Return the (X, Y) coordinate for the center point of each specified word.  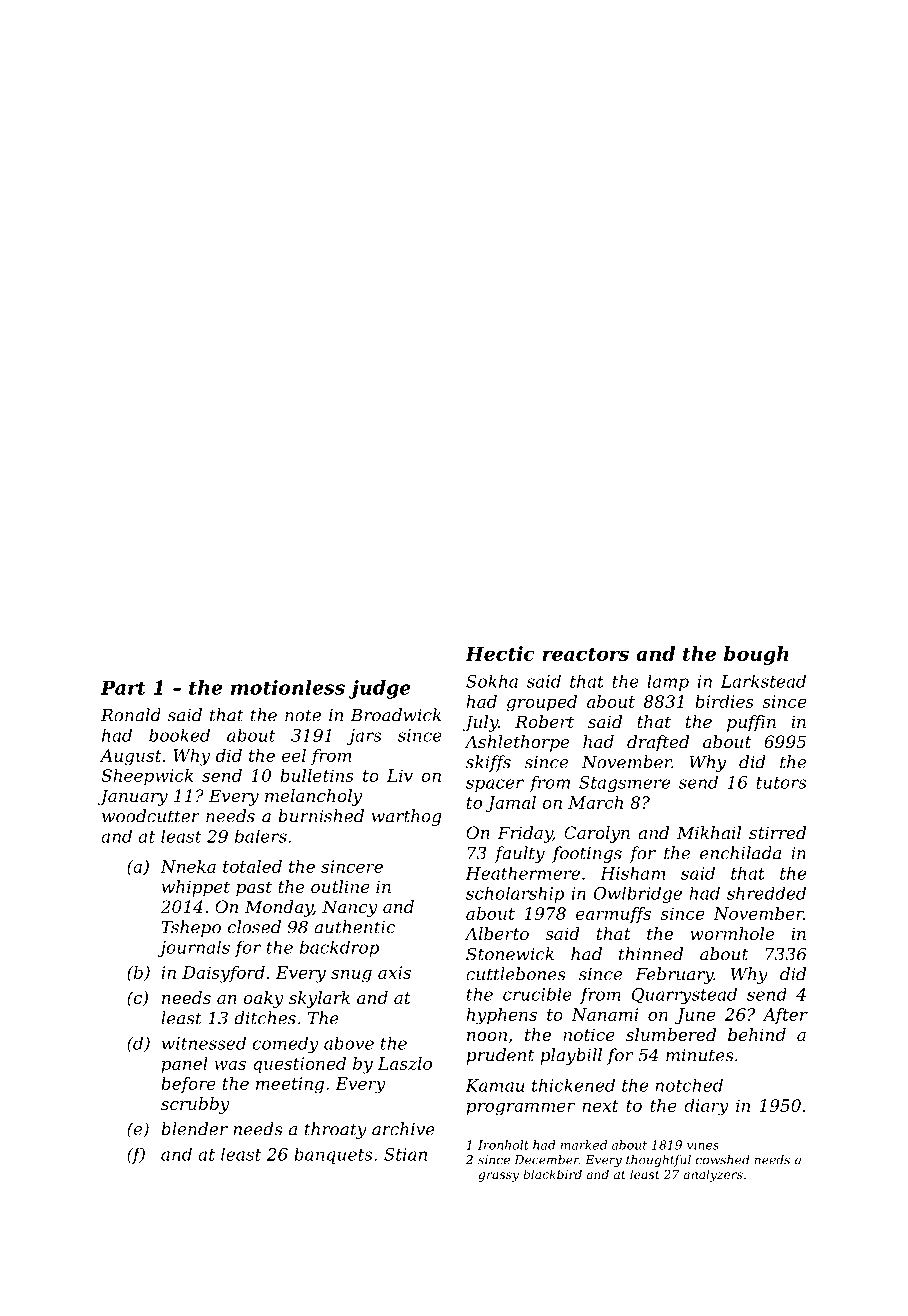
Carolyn (597, 834)
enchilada (740, 853)
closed (254, 927)
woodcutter (151, 816)
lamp (668, 682)
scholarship (515, 895)
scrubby (195, 1105)
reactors (585, 654)
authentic (354, 927)
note (303, 715)
